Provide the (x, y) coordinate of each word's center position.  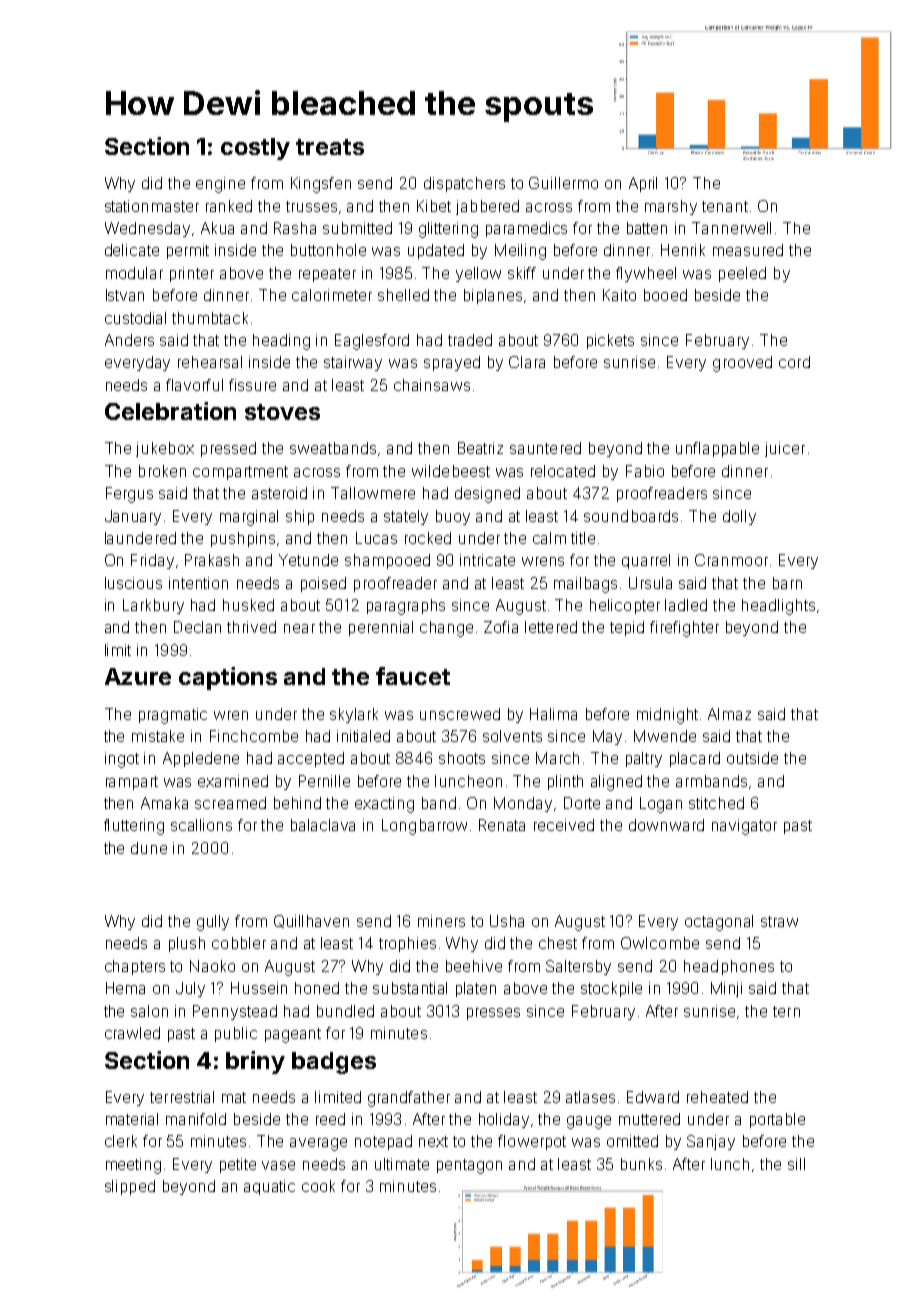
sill (796, 1164)
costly (255, 149)
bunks (641, 1164)
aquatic (269, 1187)
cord (794, 362)
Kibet (434, 206)
